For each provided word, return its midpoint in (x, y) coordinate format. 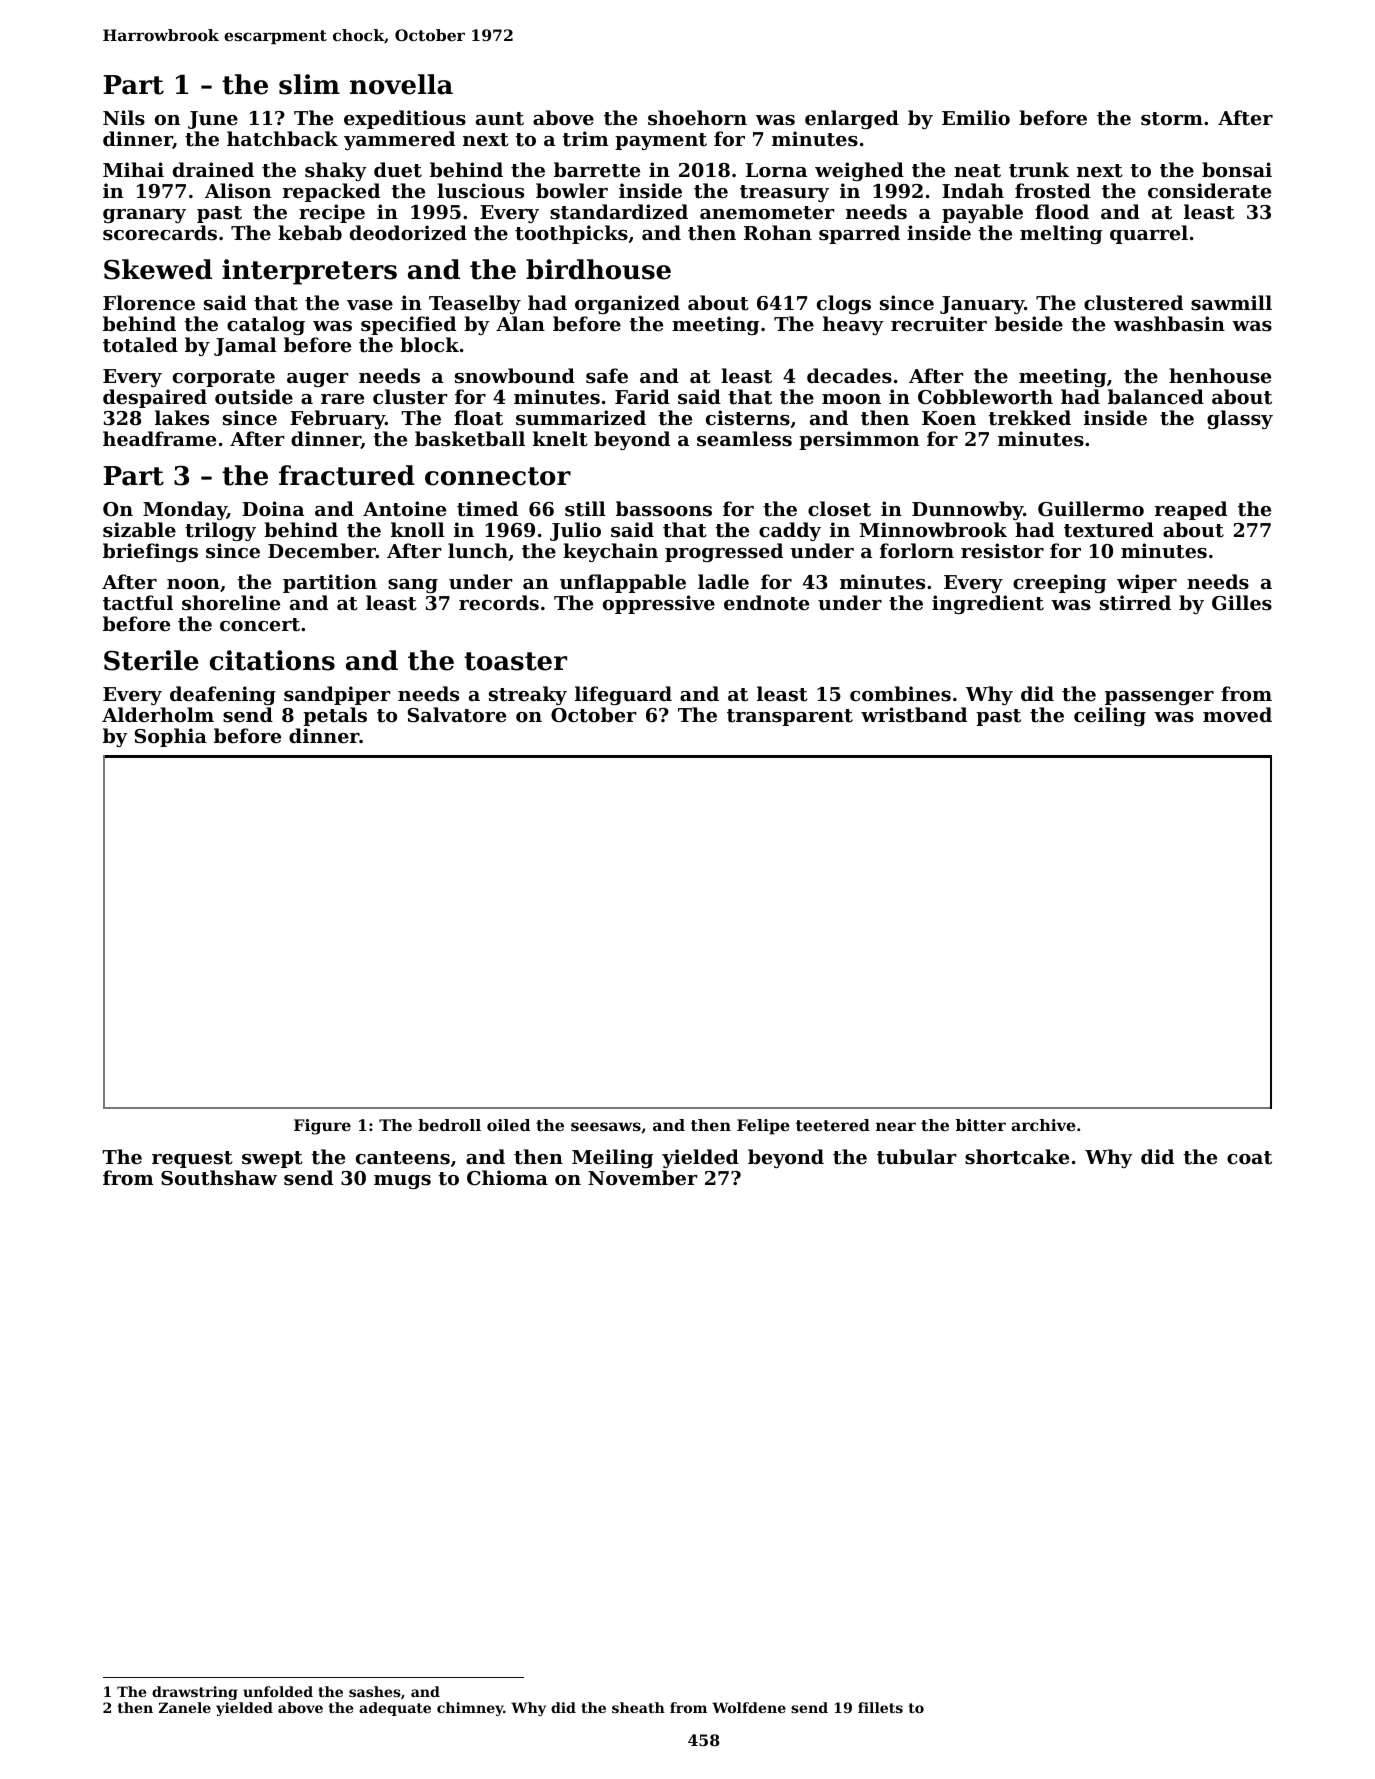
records (499, 602)
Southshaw (219, 1178)
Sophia (171, 737)
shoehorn (697, 118)
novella (401, 84)
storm (1172, 119)
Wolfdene (749, 1707)
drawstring (195, 1693)
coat (1249, 1157)
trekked (1029, 418)
